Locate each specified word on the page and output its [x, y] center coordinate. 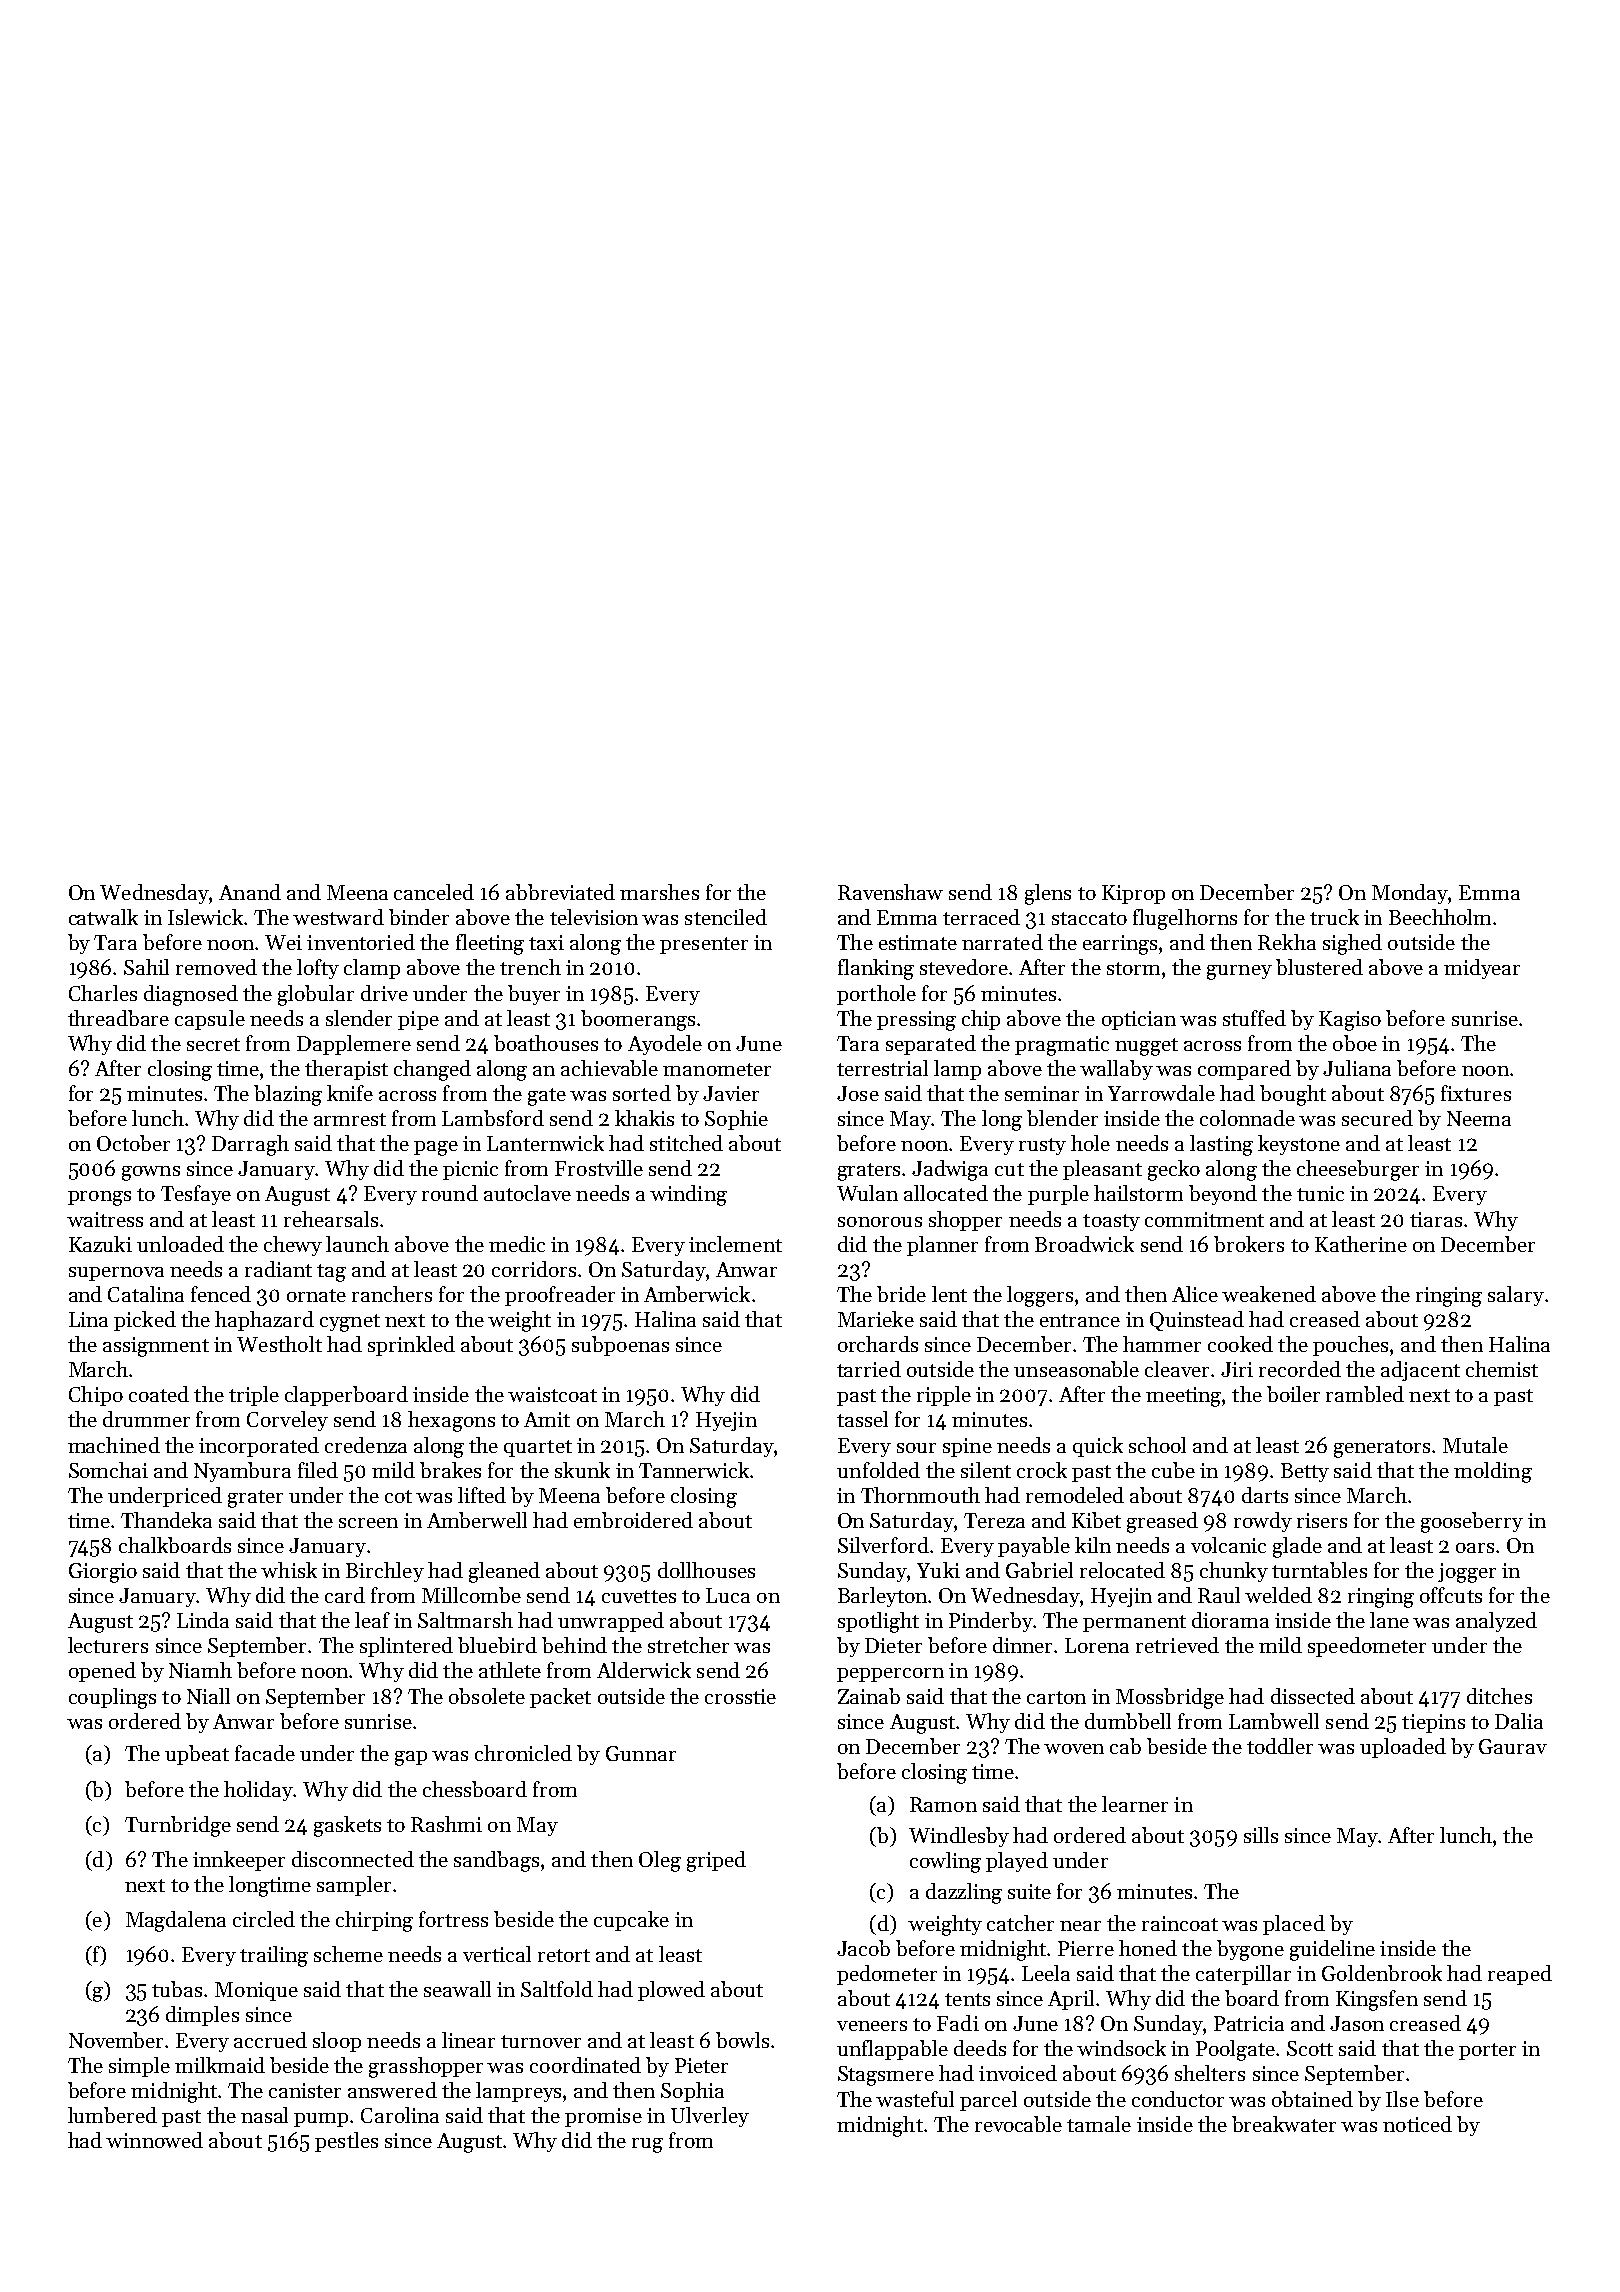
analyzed [1496, 1622]
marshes [659, 892]
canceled [434, 892]
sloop [337, 2042]
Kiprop [1133, 894]
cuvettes [639, 1596]
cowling [945, 1862]
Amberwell [477, 1520]
